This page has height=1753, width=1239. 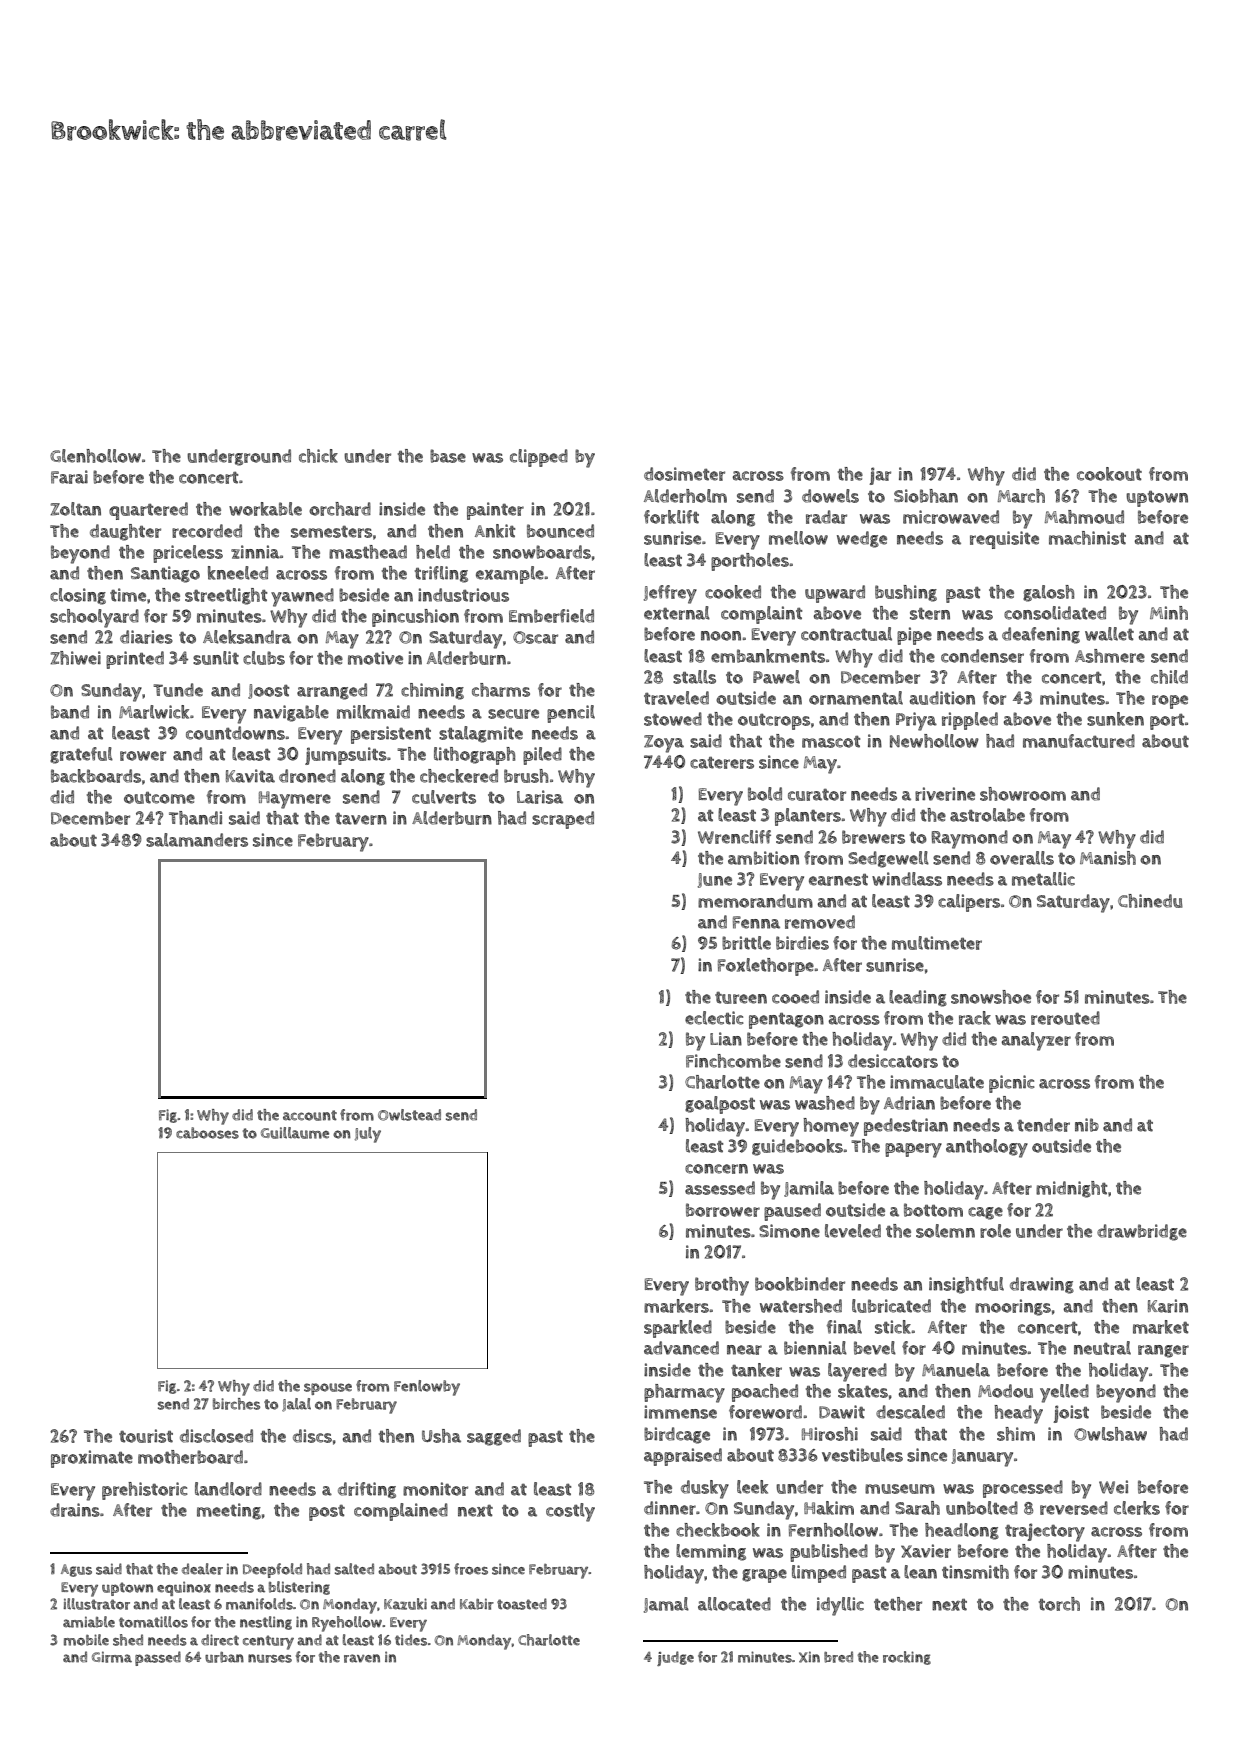 What do you see at coordinates (1169, 613) in the page?
I see `Minh` at bounding box center [1169, 613].
